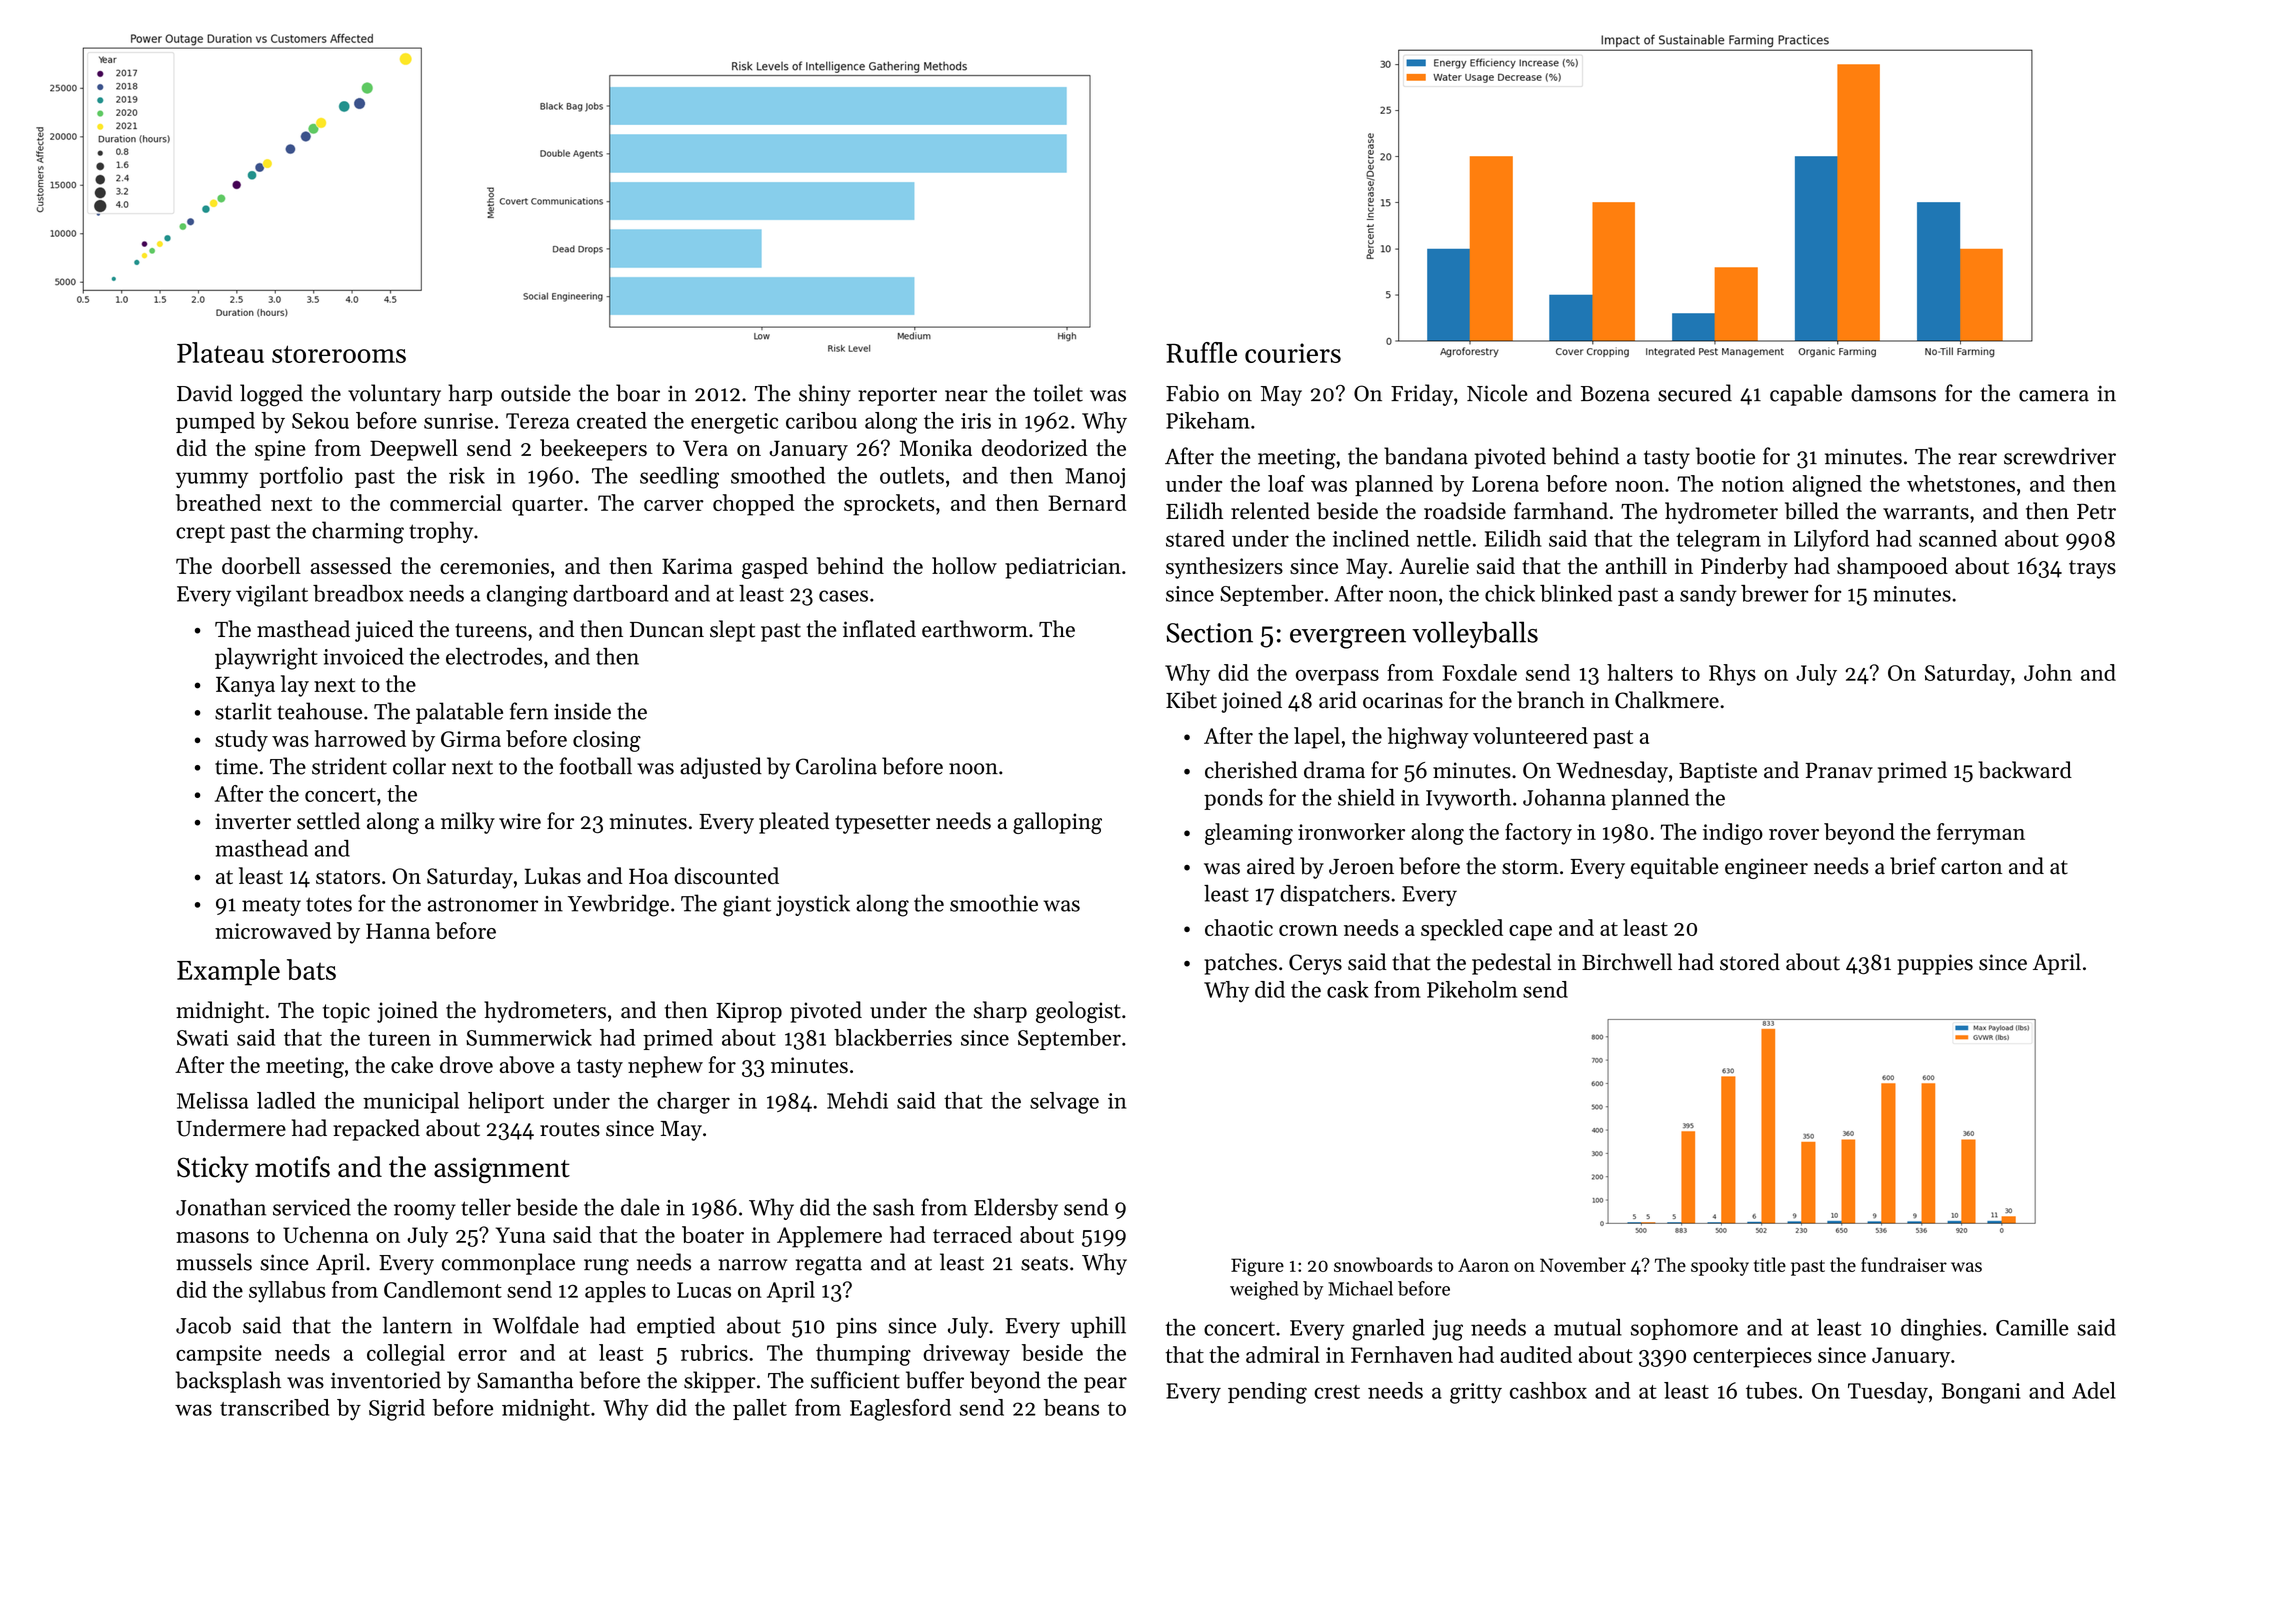 Image resolution: width=2292 pixels, height=1620 pixels. Describe the element at coordinates (202, 1038) in the screenshot. I see `Swati` at that location.
